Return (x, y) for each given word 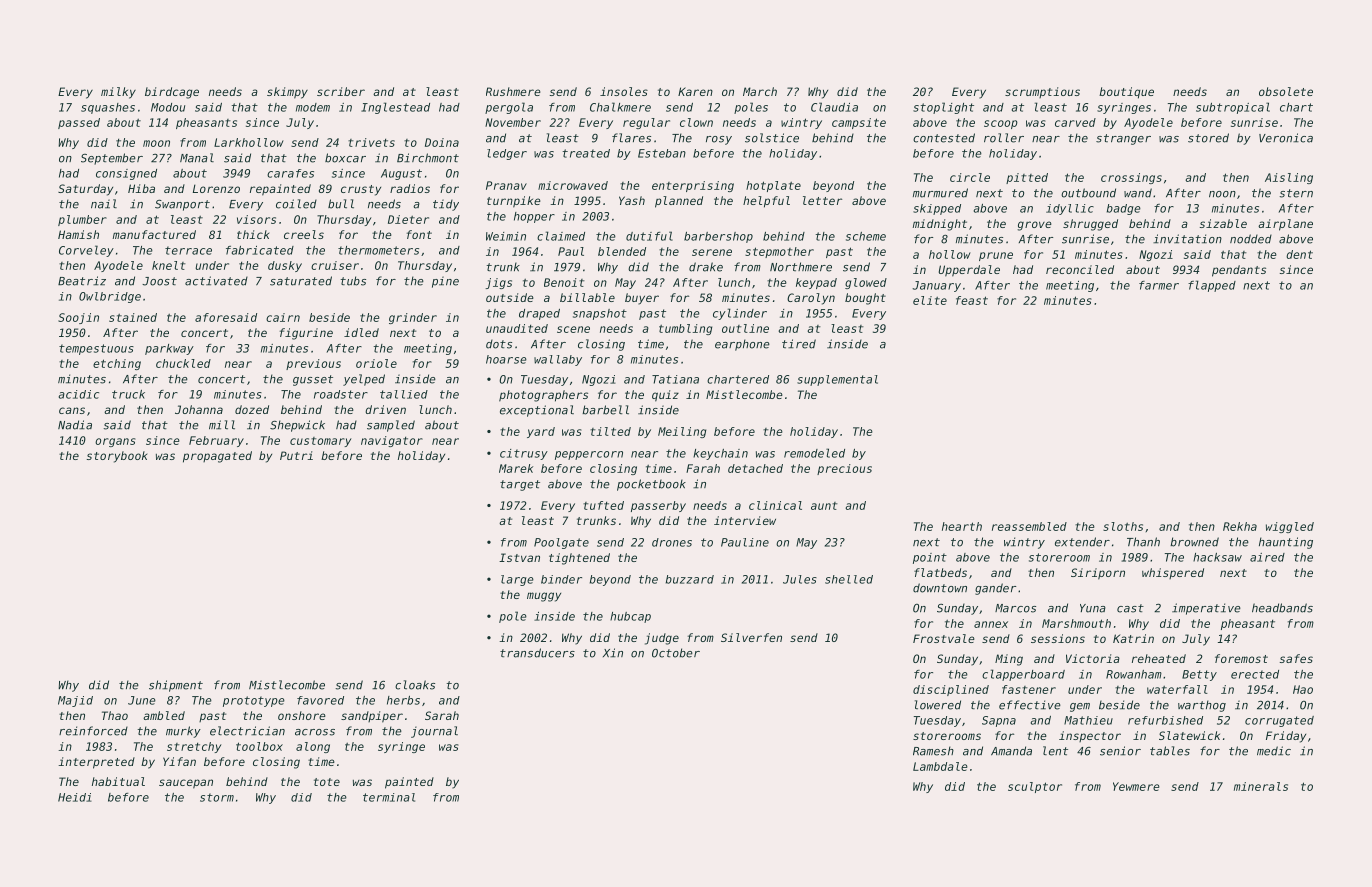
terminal (389, 797)
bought (865, 299)
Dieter (408, 219)
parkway (169, 349)
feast (972, 300)
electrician (247, 731)
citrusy (524, 454)
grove (1034, 226)
